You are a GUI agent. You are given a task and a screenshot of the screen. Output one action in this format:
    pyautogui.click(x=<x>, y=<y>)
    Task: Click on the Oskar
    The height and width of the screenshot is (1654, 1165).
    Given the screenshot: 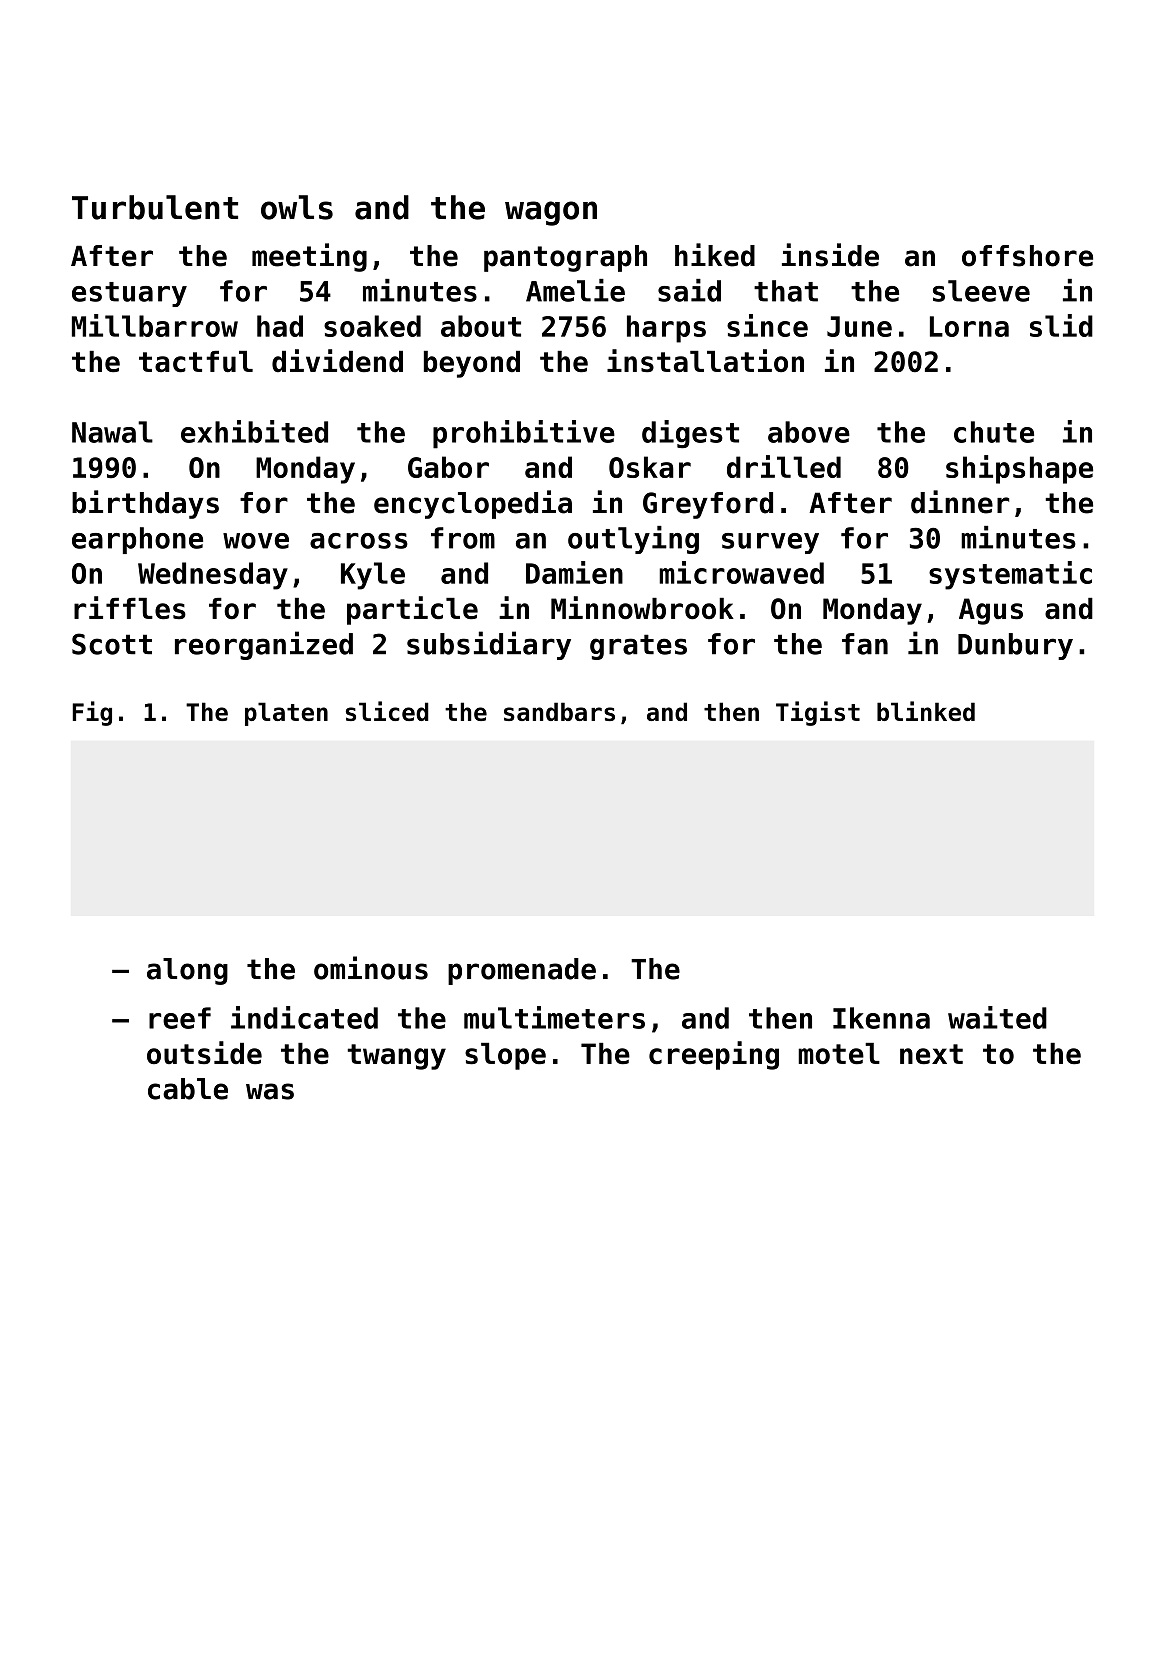 What is the action you would take?
    pyautogui.click(x=650, y=467)
